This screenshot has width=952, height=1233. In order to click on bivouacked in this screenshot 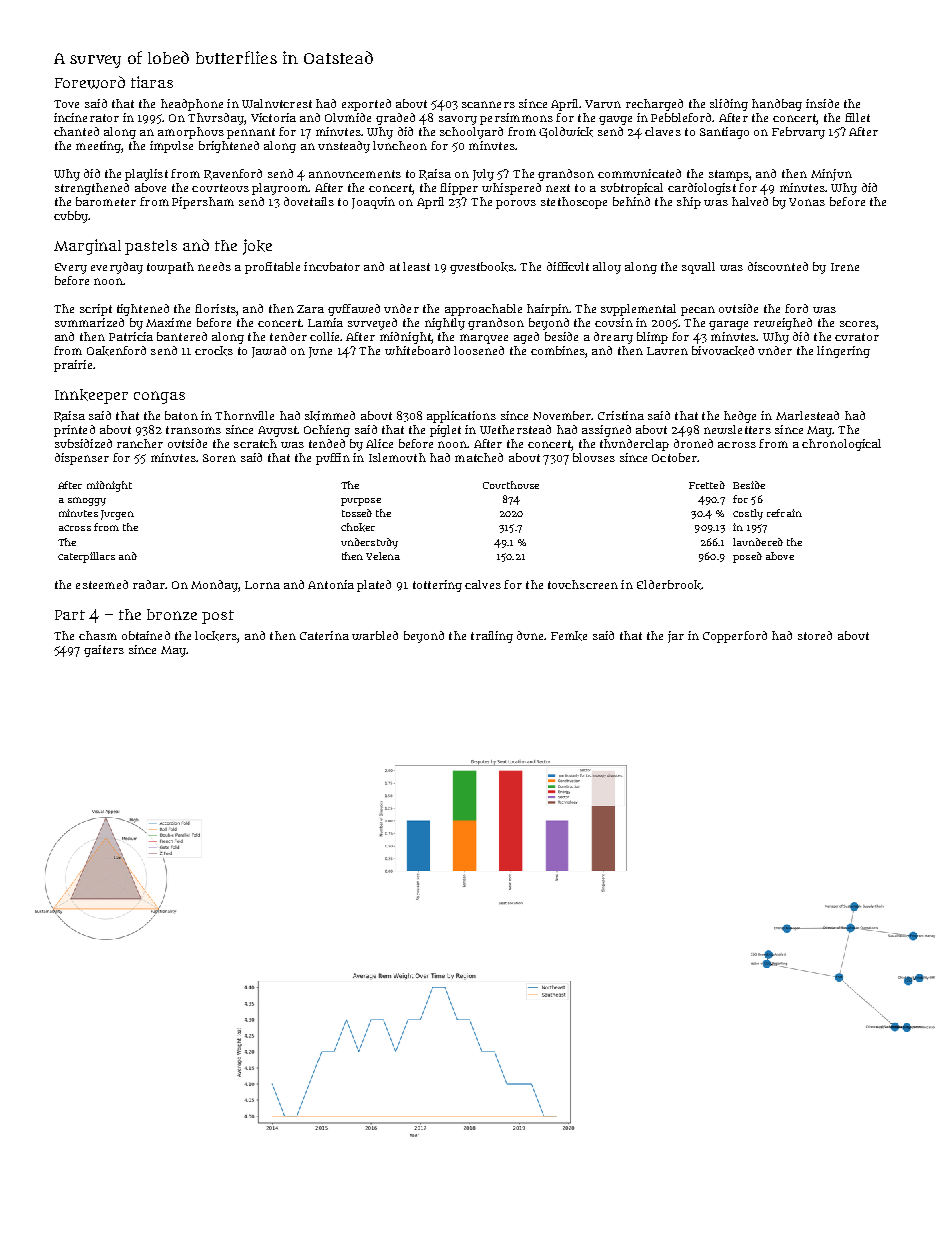, I will do `click(723, 351)`.
